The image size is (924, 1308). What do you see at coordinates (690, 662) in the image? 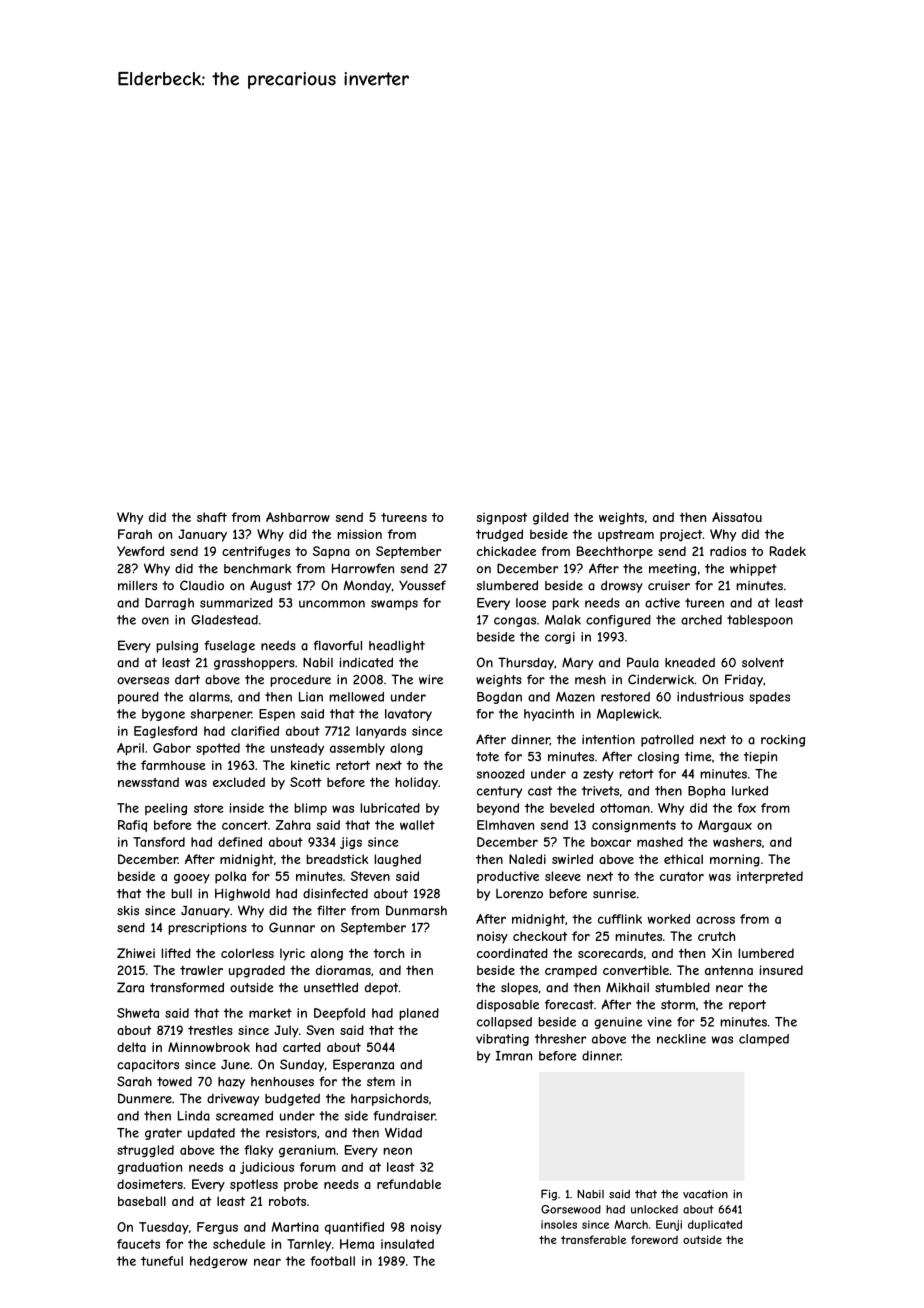
I see `kneaded` at bounding box center [690, 662].
